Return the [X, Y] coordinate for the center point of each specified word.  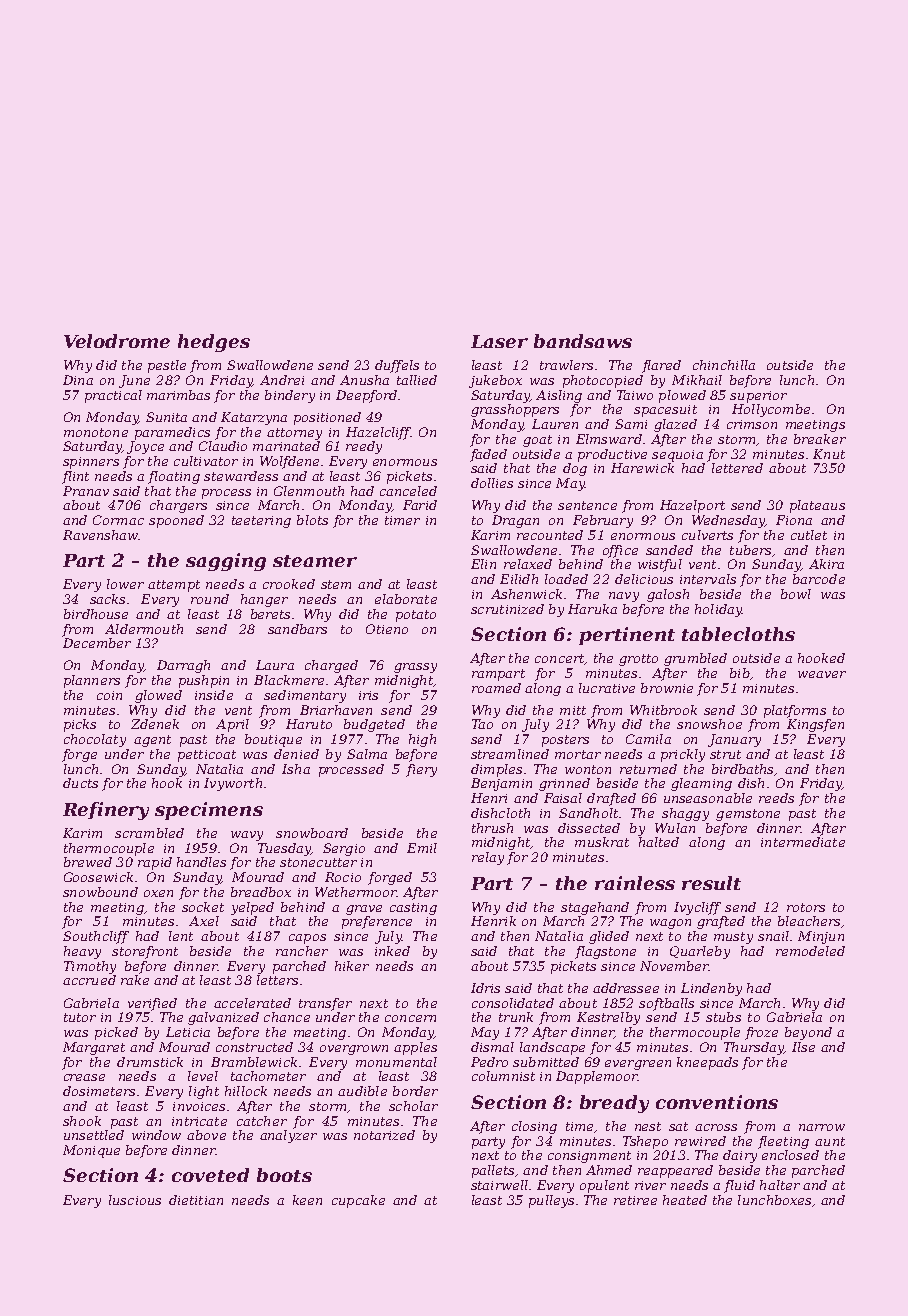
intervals [708, 579]
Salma [367, 754]
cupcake [358, 1201]
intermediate [803, 842]
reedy [364, 447]
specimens [209, 811]
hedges [214, 343]
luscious [135, 1200]
